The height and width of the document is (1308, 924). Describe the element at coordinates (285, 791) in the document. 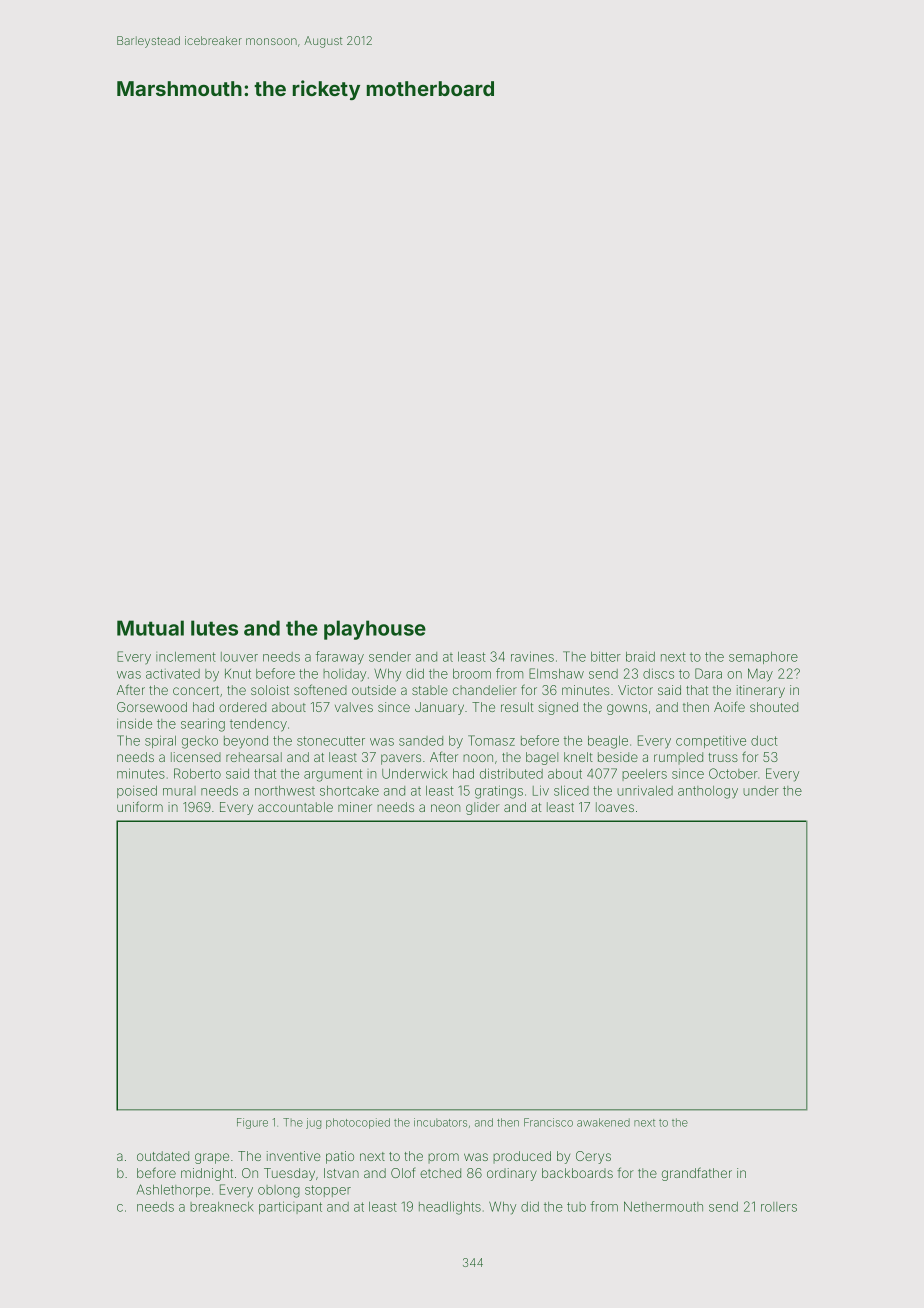

I see `northwest` at that location.
